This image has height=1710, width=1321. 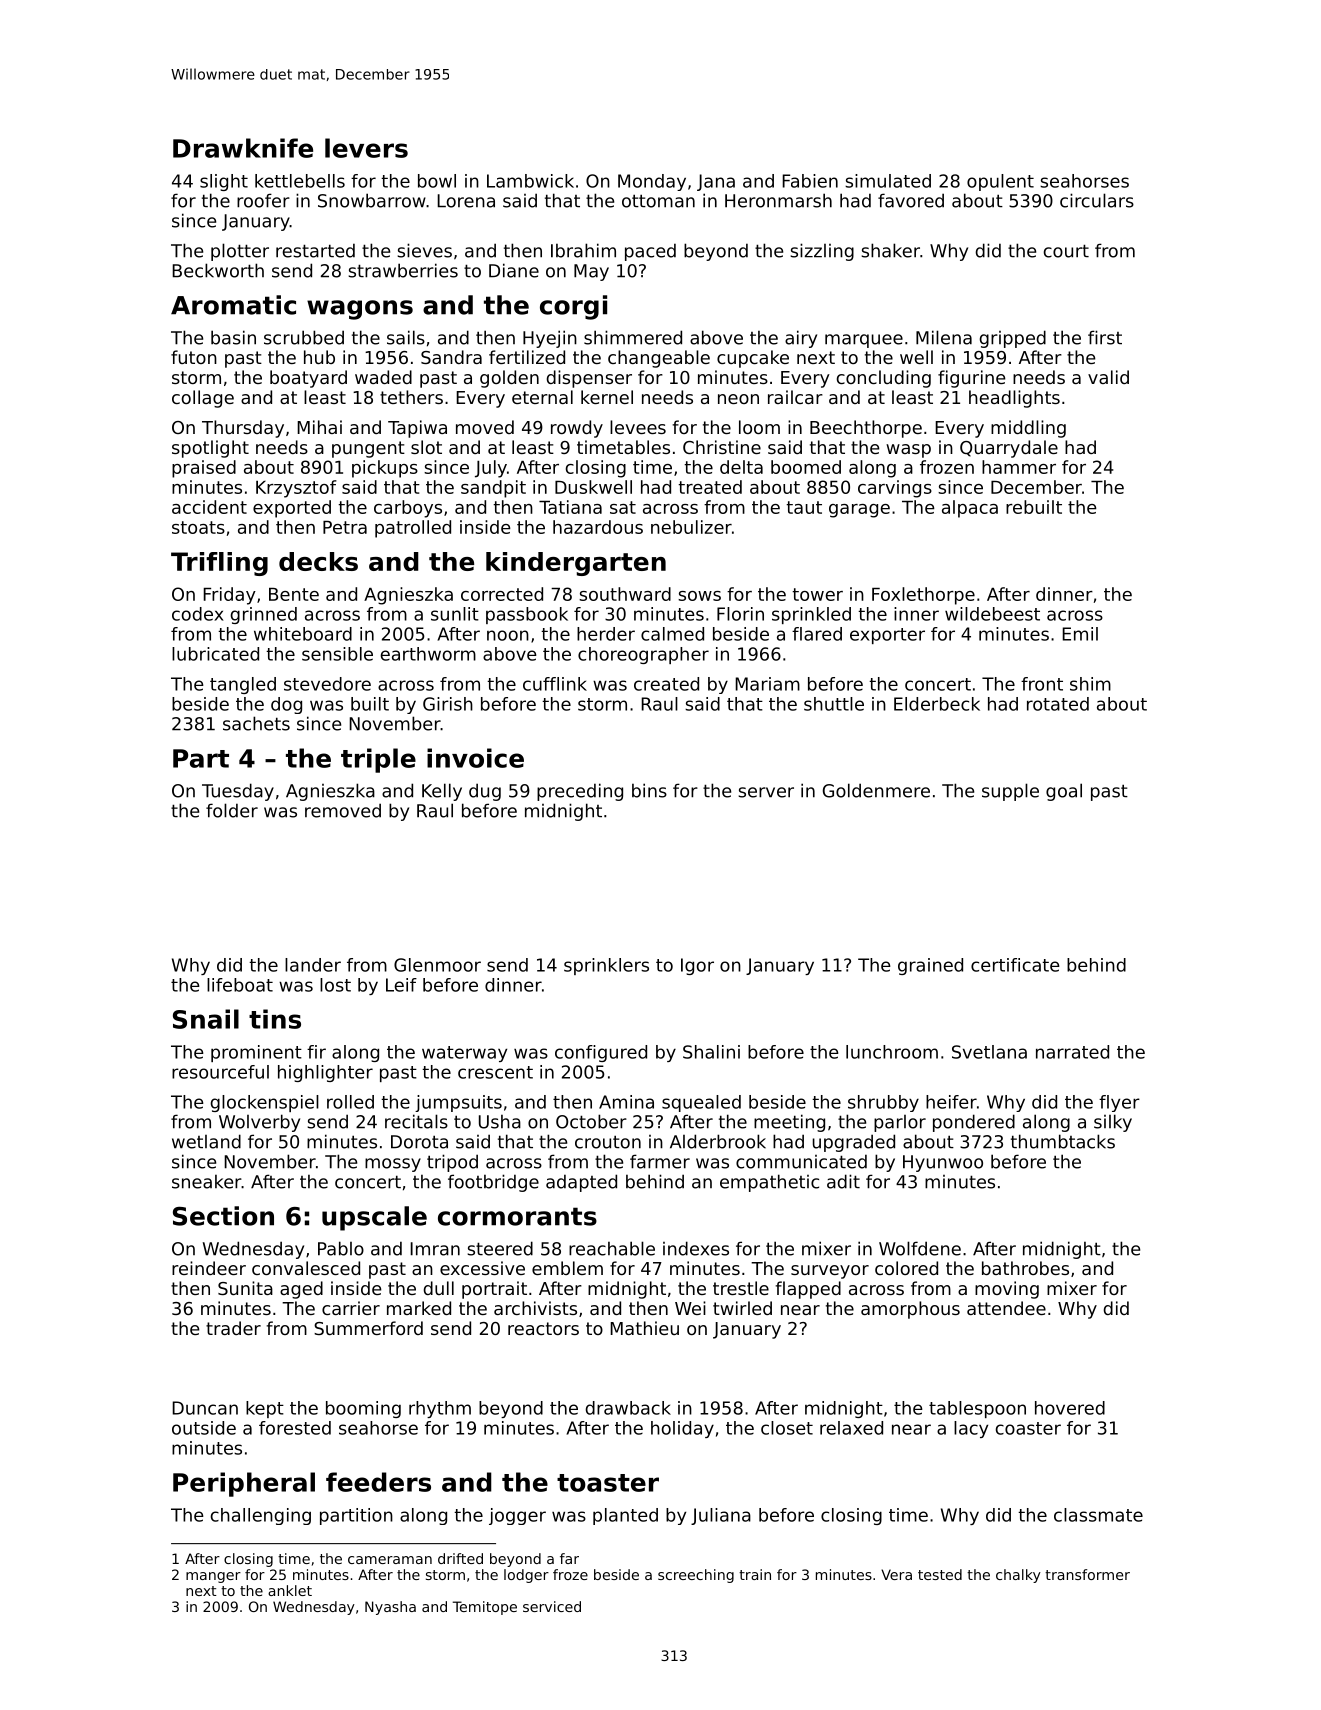 I want to click on manger, so click(x=213, y=1577).
